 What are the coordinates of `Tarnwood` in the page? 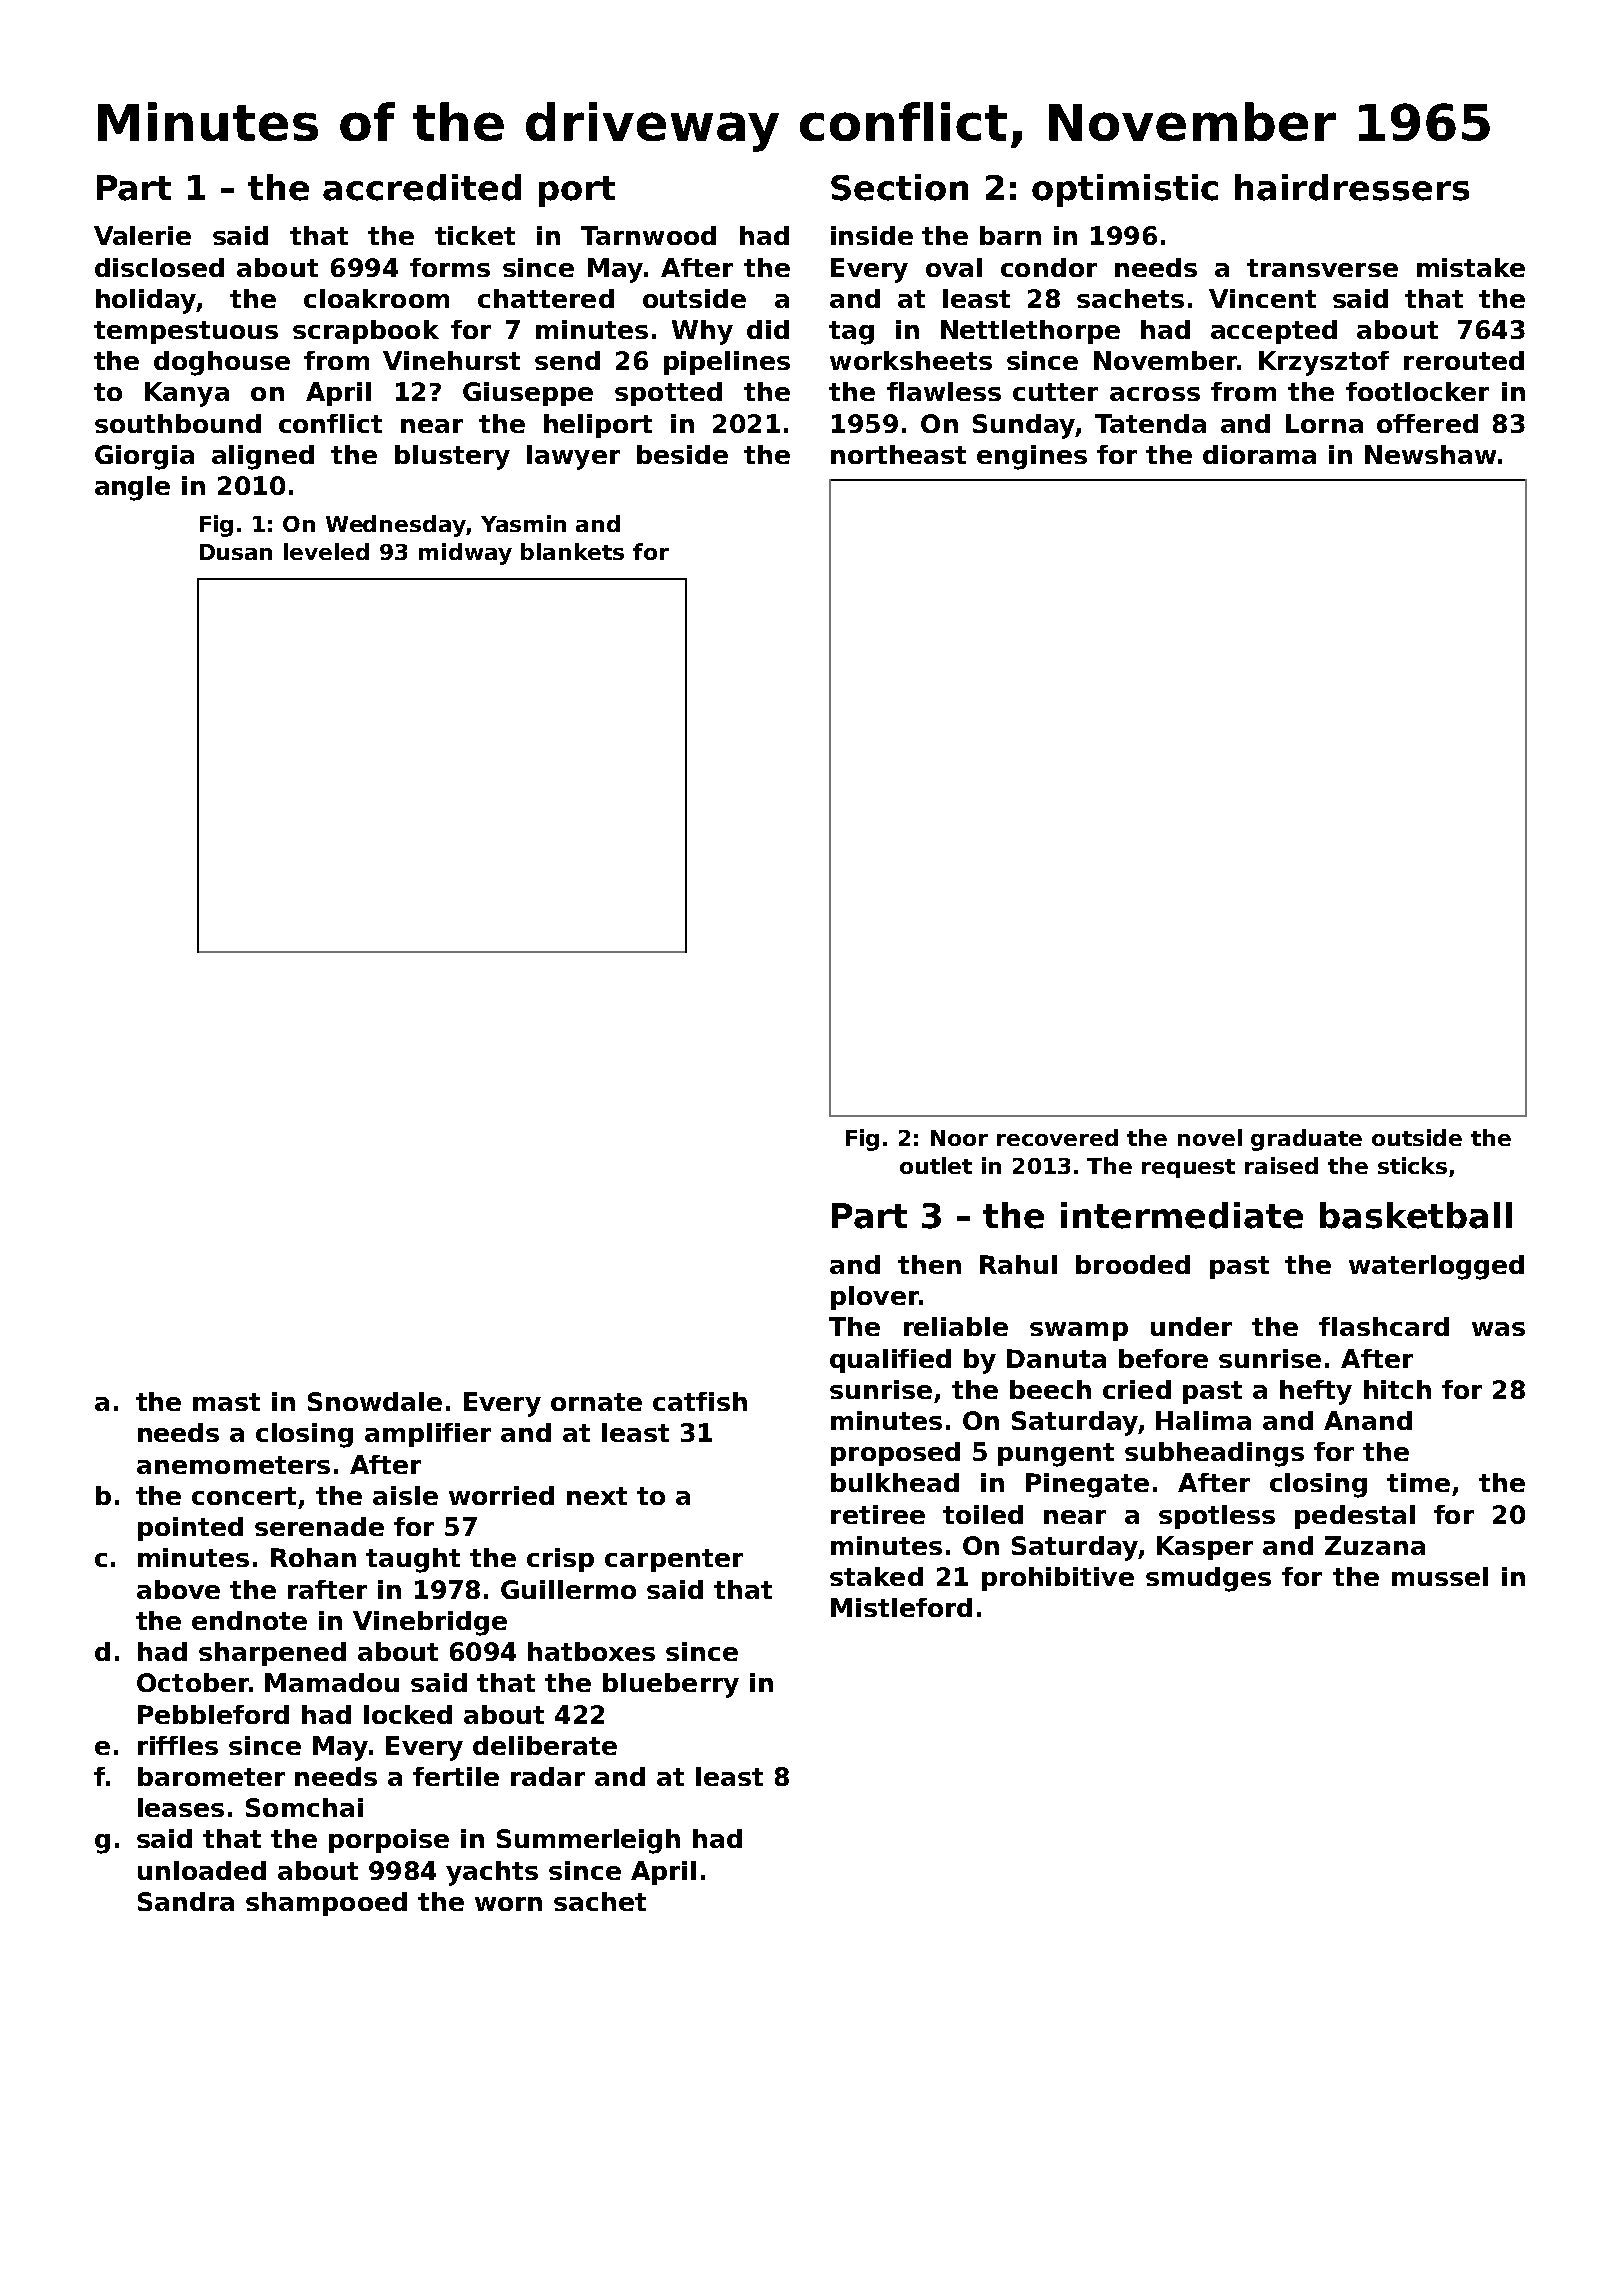 It's located at (648, 235).
